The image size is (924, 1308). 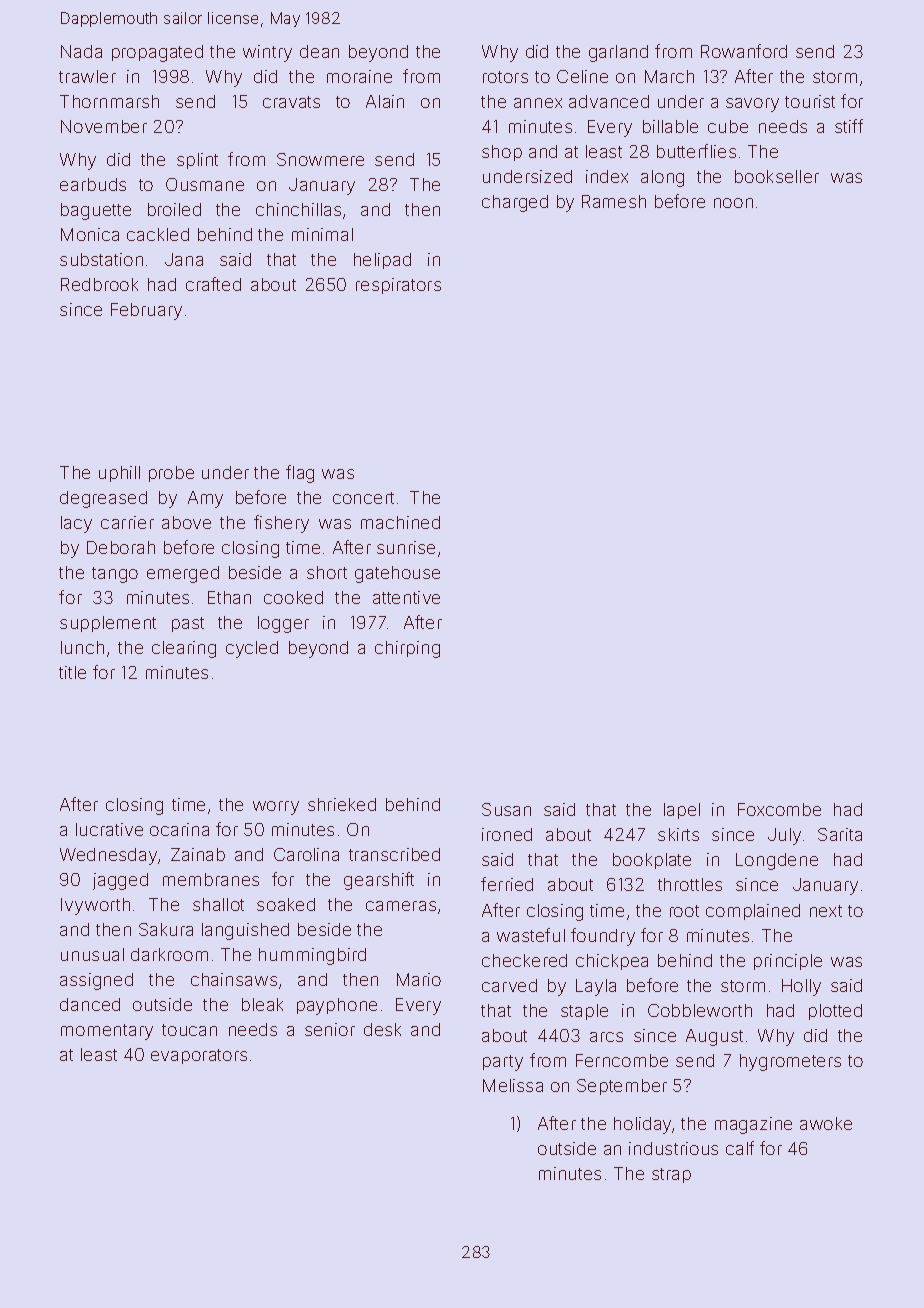 I want to click on bleak, so click(x=262, y=1004).
